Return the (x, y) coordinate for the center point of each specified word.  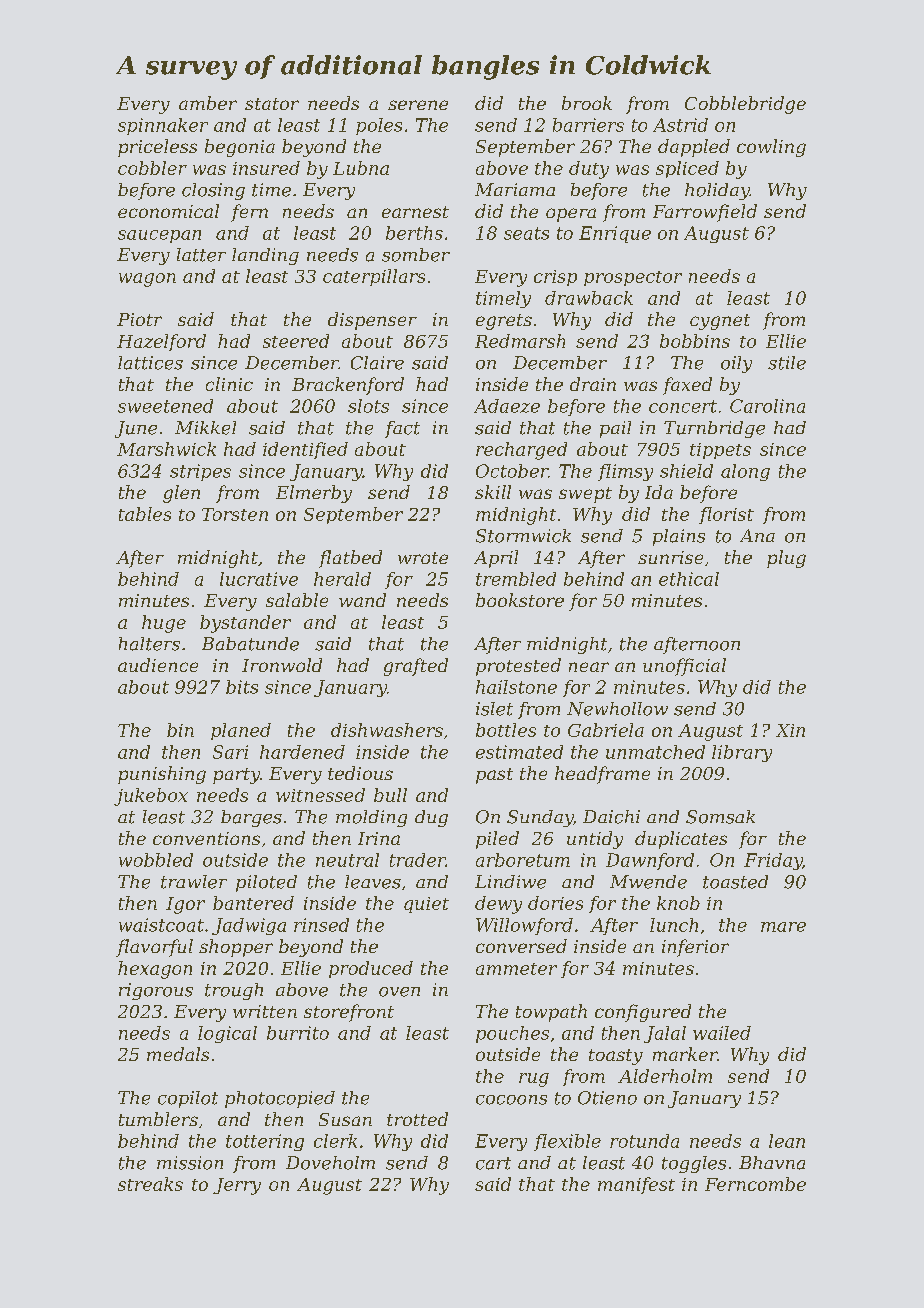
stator (272, 104)
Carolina (767, 406)
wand (362, 600)
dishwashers (387, 730)
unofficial (684, 667)
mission (190, 1163)
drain (593, 384)
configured (643, 1013)
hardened (302, 752)
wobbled (156, 860)
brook (587, 103)
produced (371, 969)
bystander (245, 624)
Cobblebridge (745, 105)
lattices (150, 363)
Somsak (720, 817)
